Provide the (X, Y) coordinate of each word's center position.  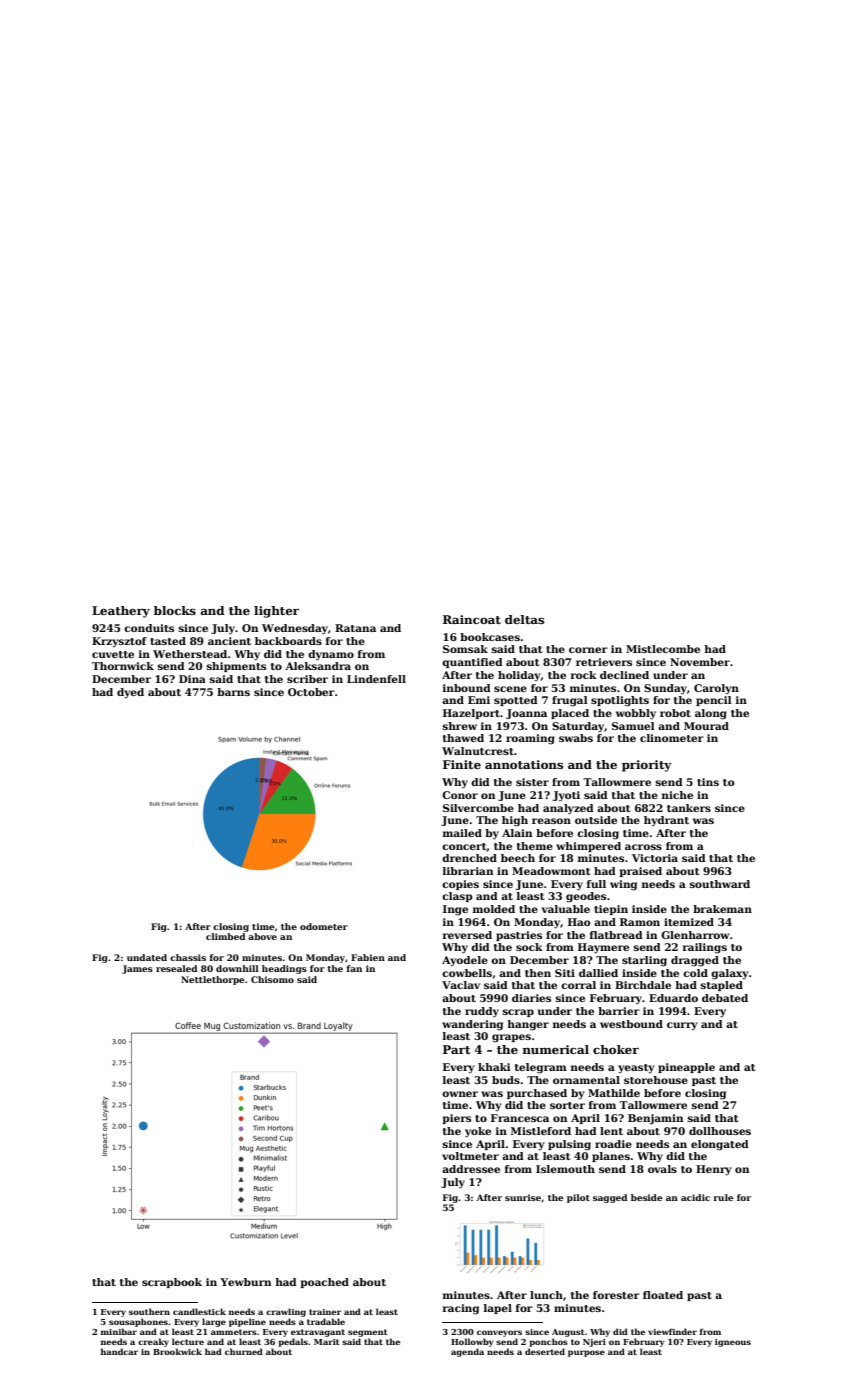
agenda (467, 1352)
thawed (463, 738)
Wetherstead (190, 654)
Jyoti (566, 796)
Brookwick (177, 1351)
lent (611, 1131)
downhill (237, 968)
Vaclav (461, 985)
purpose (586, 1353)
